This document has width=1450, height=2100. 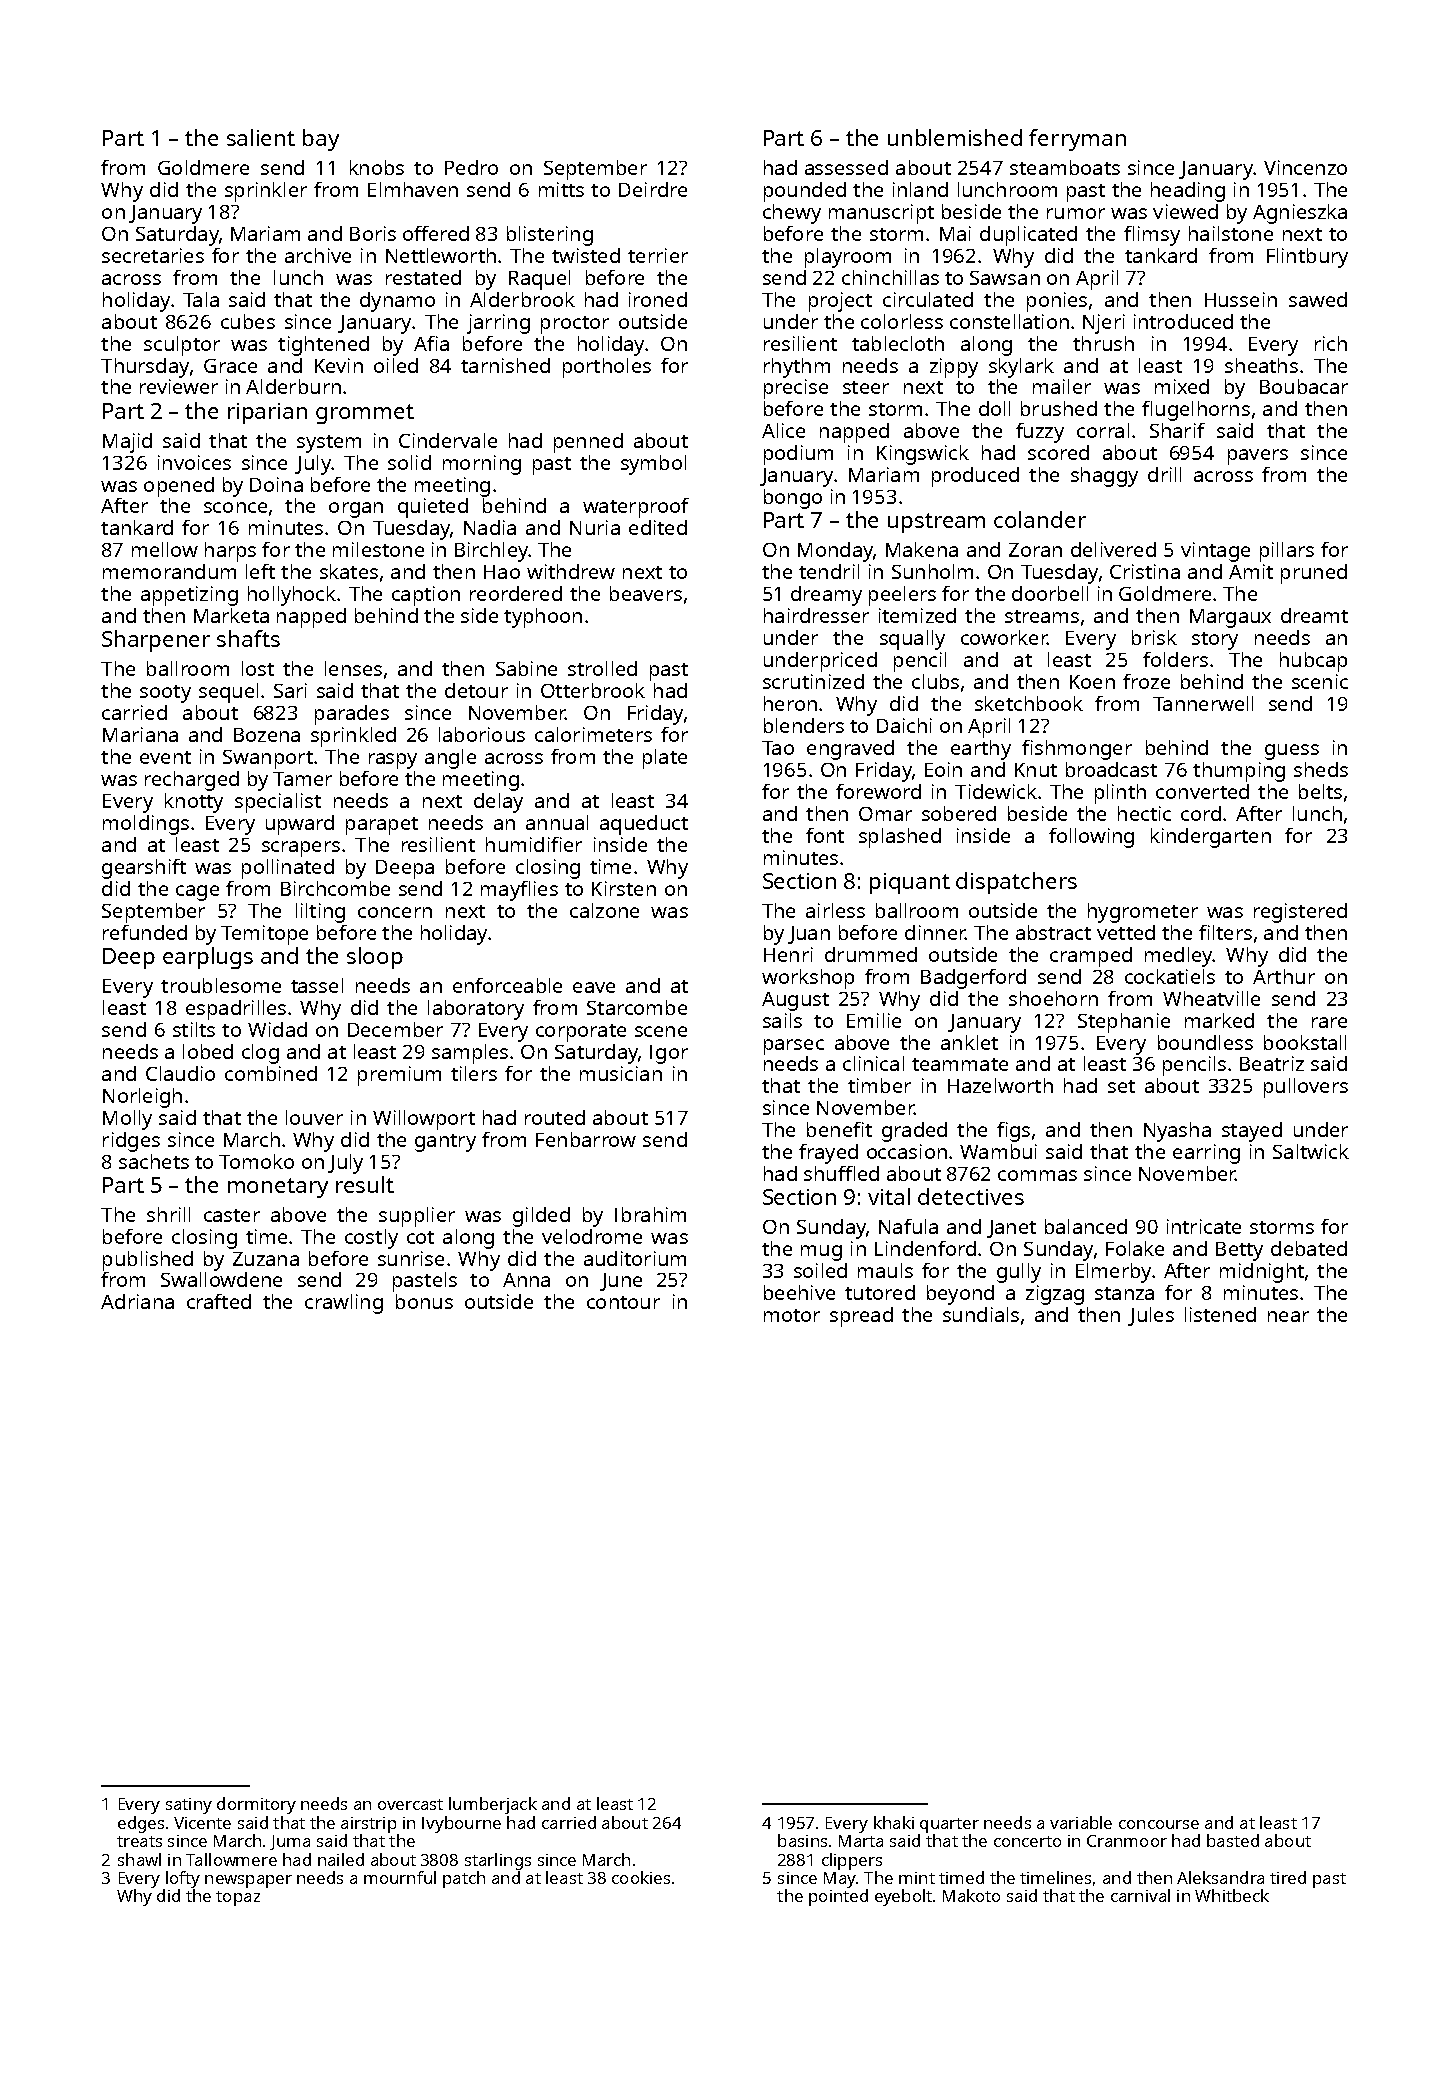 I want to click on heron, so click(x=790, y=703).
